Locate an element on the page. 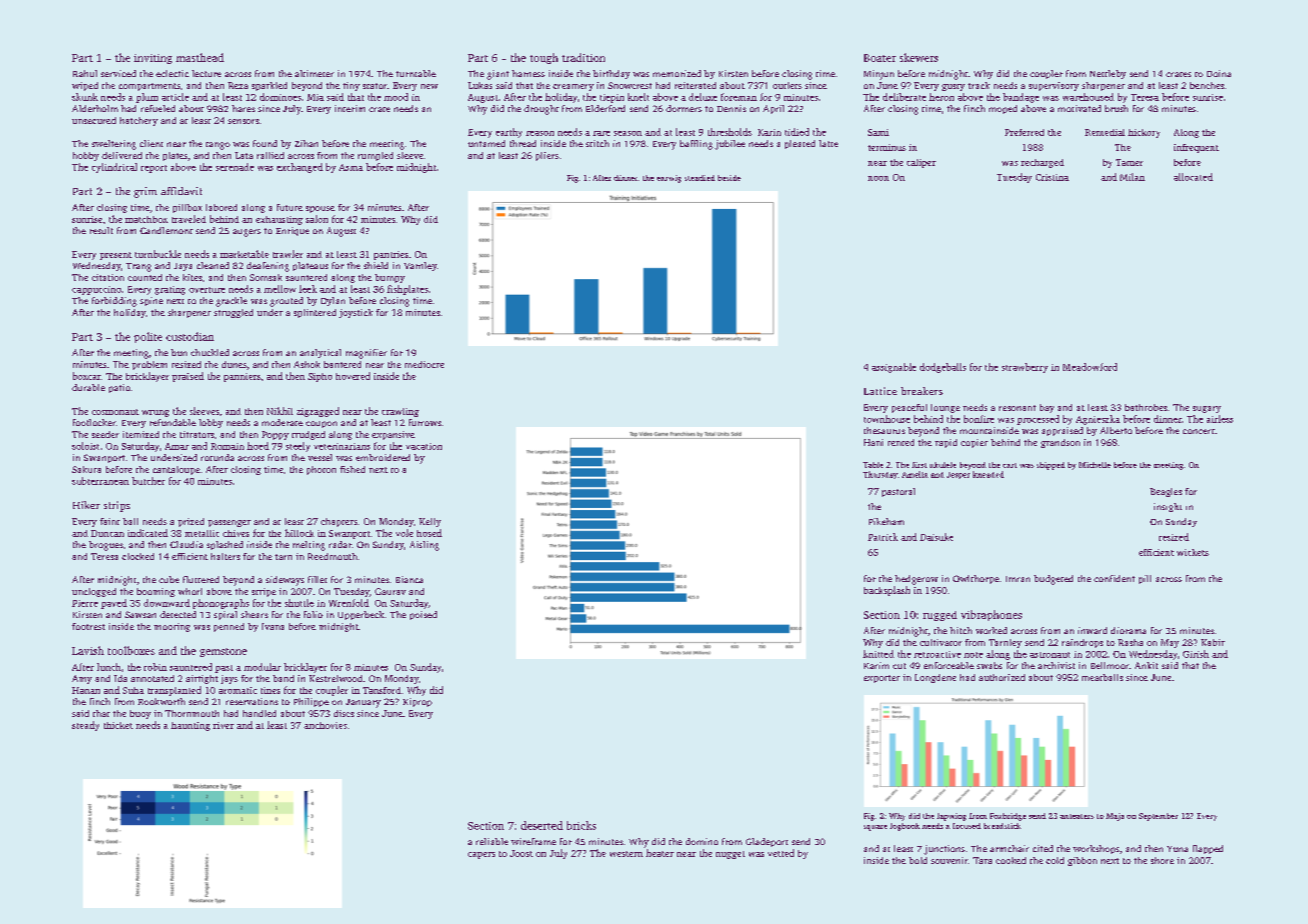 The image size is (1308, 924). Varnley is located at coordinates (420, 266).
